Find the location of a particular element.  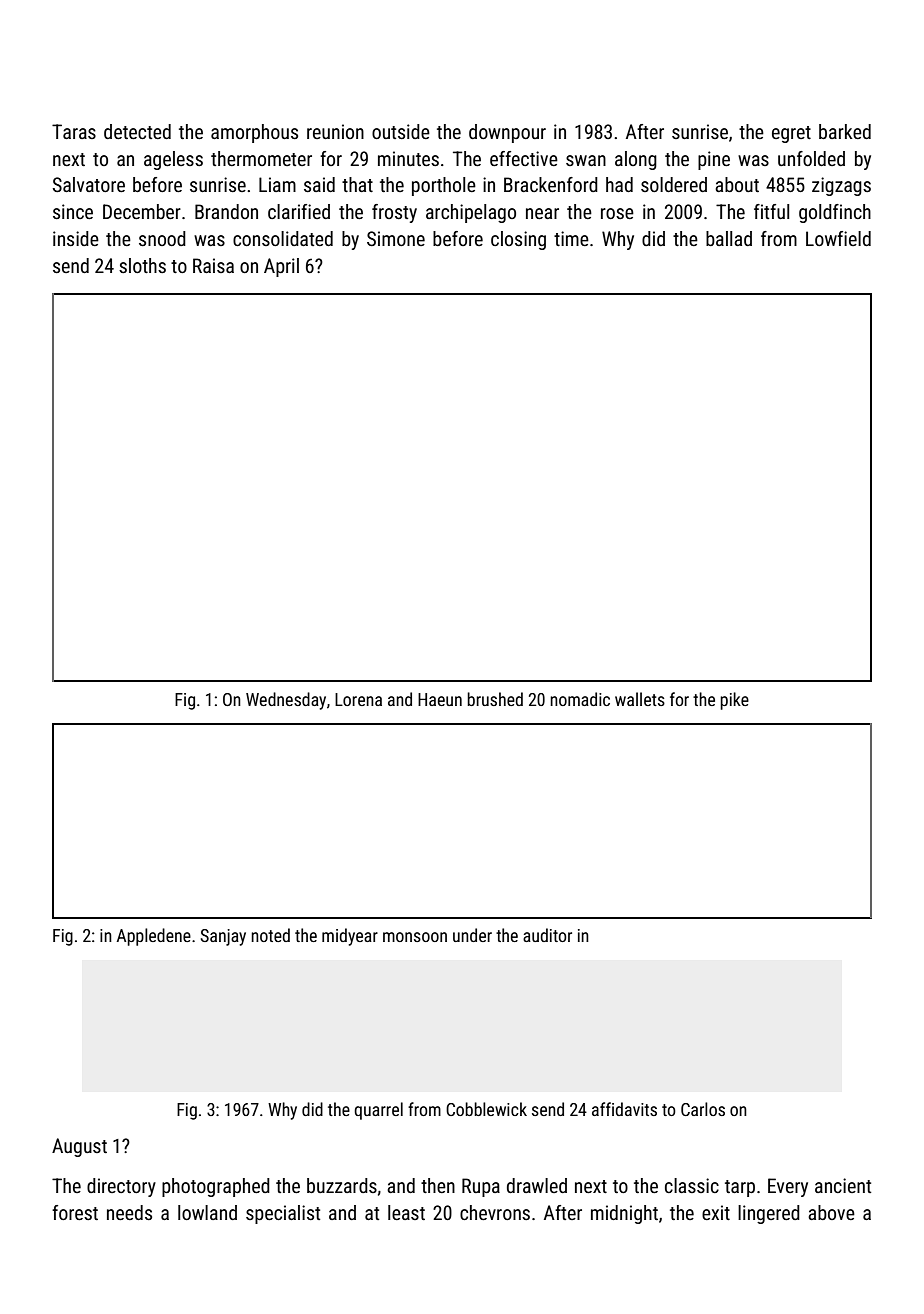

Carlos is located at coordinates (703, 1109).
